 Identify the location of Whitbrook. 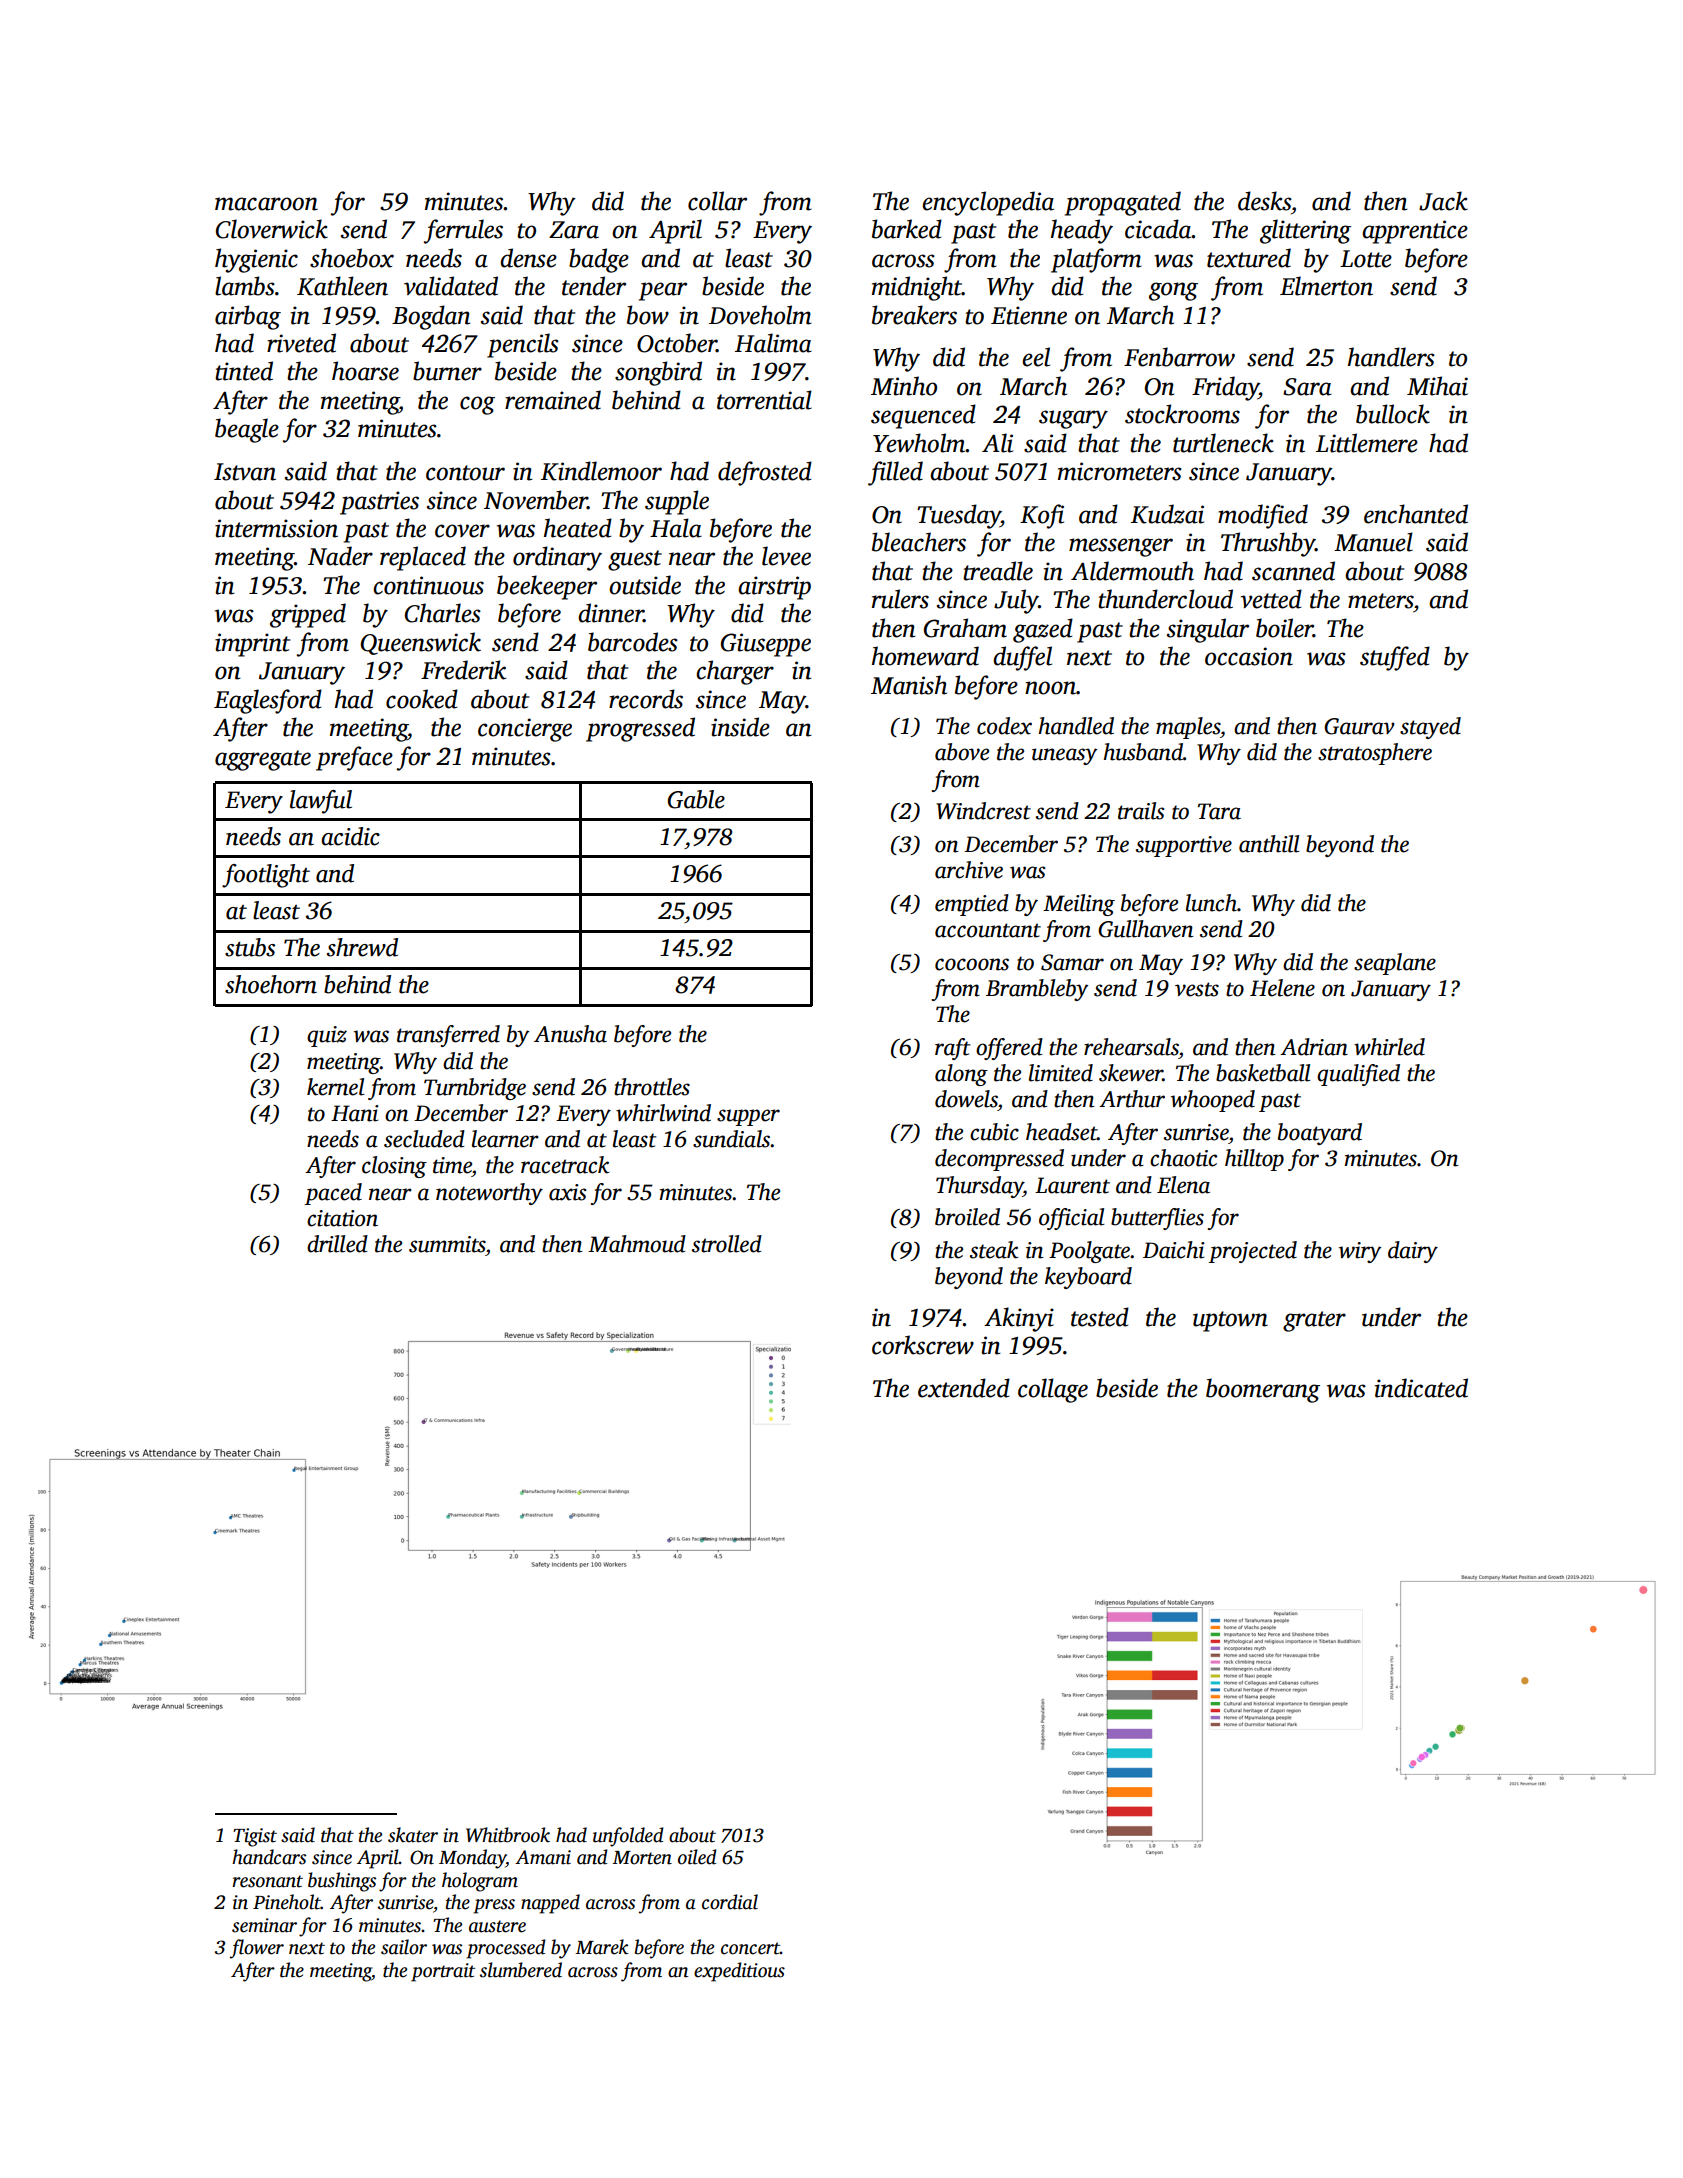
(508, 1835).
